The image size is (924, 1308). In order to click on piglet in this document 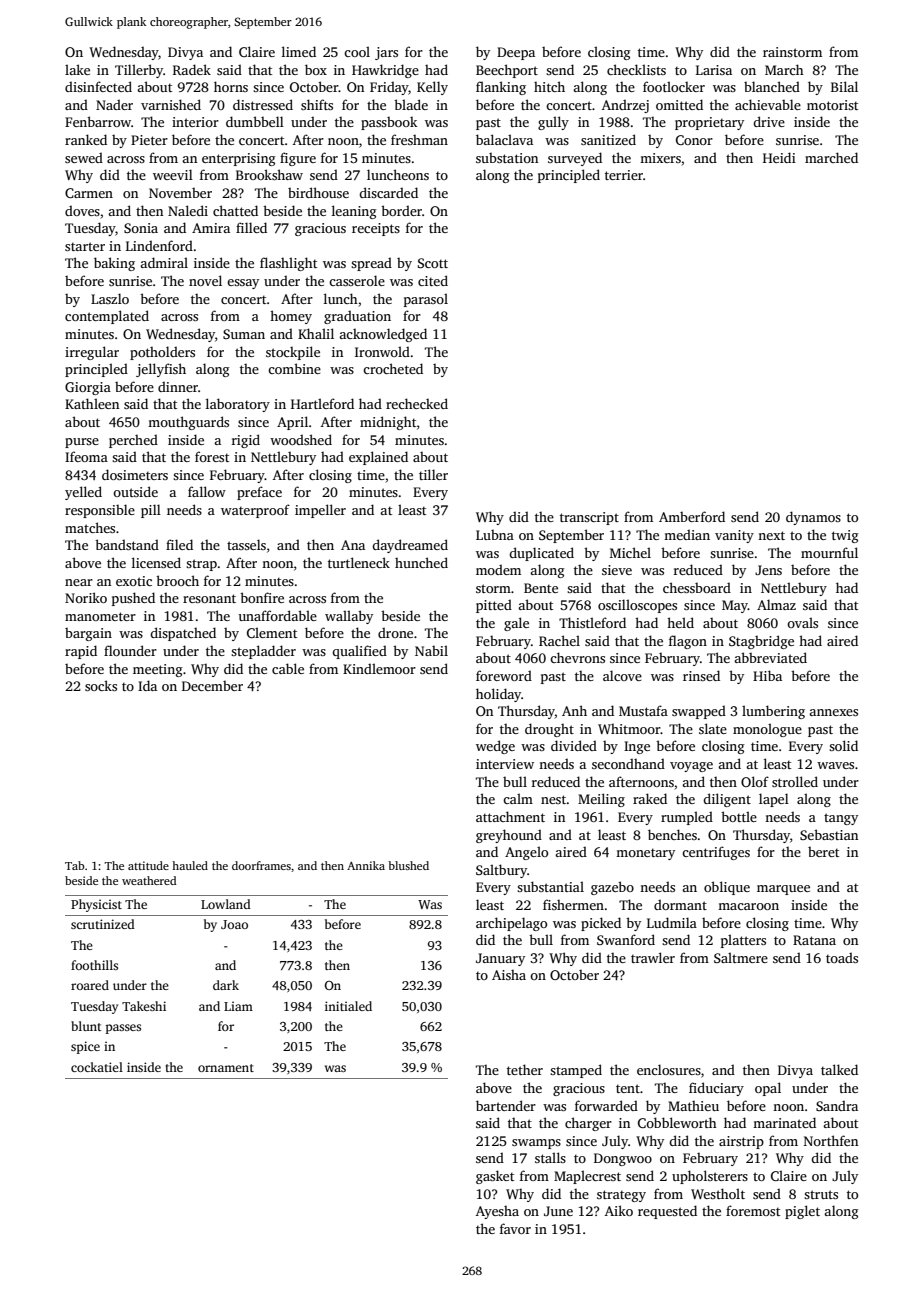, I will do `click(802, 1212)`.
